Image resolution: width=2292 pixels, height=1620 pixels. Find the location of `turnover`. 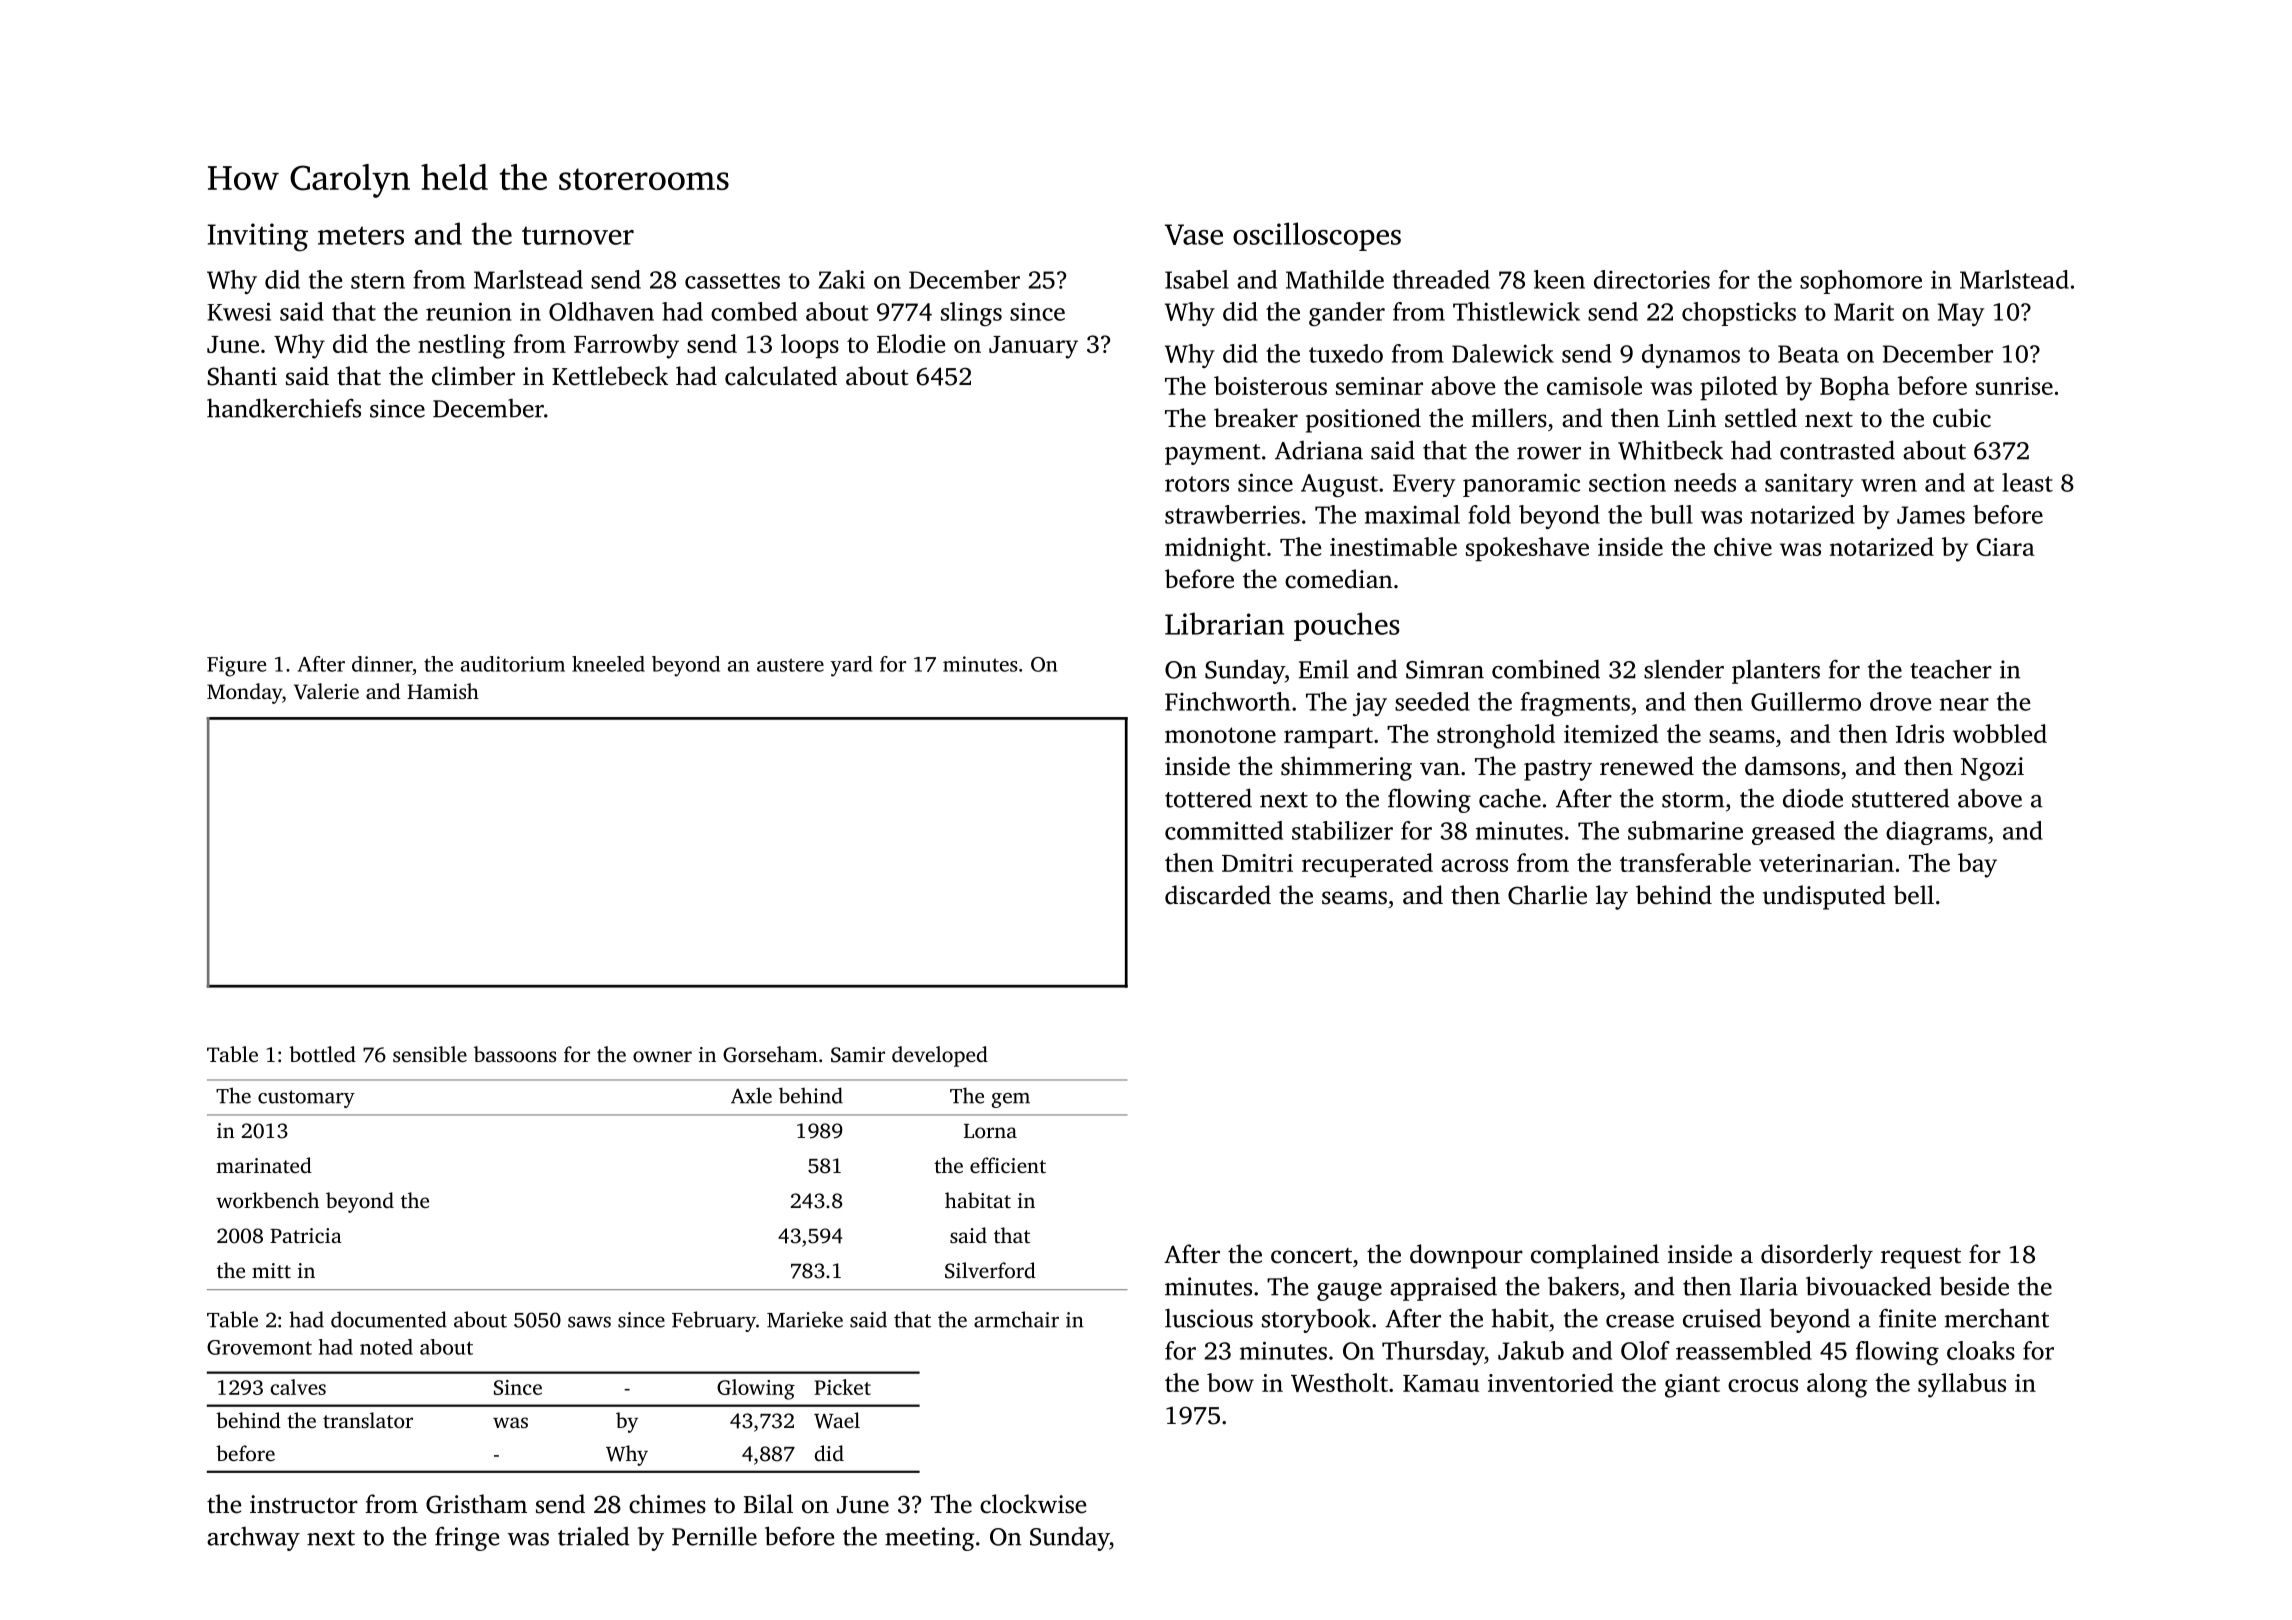

turnover is located at coordinates (578, 235).
